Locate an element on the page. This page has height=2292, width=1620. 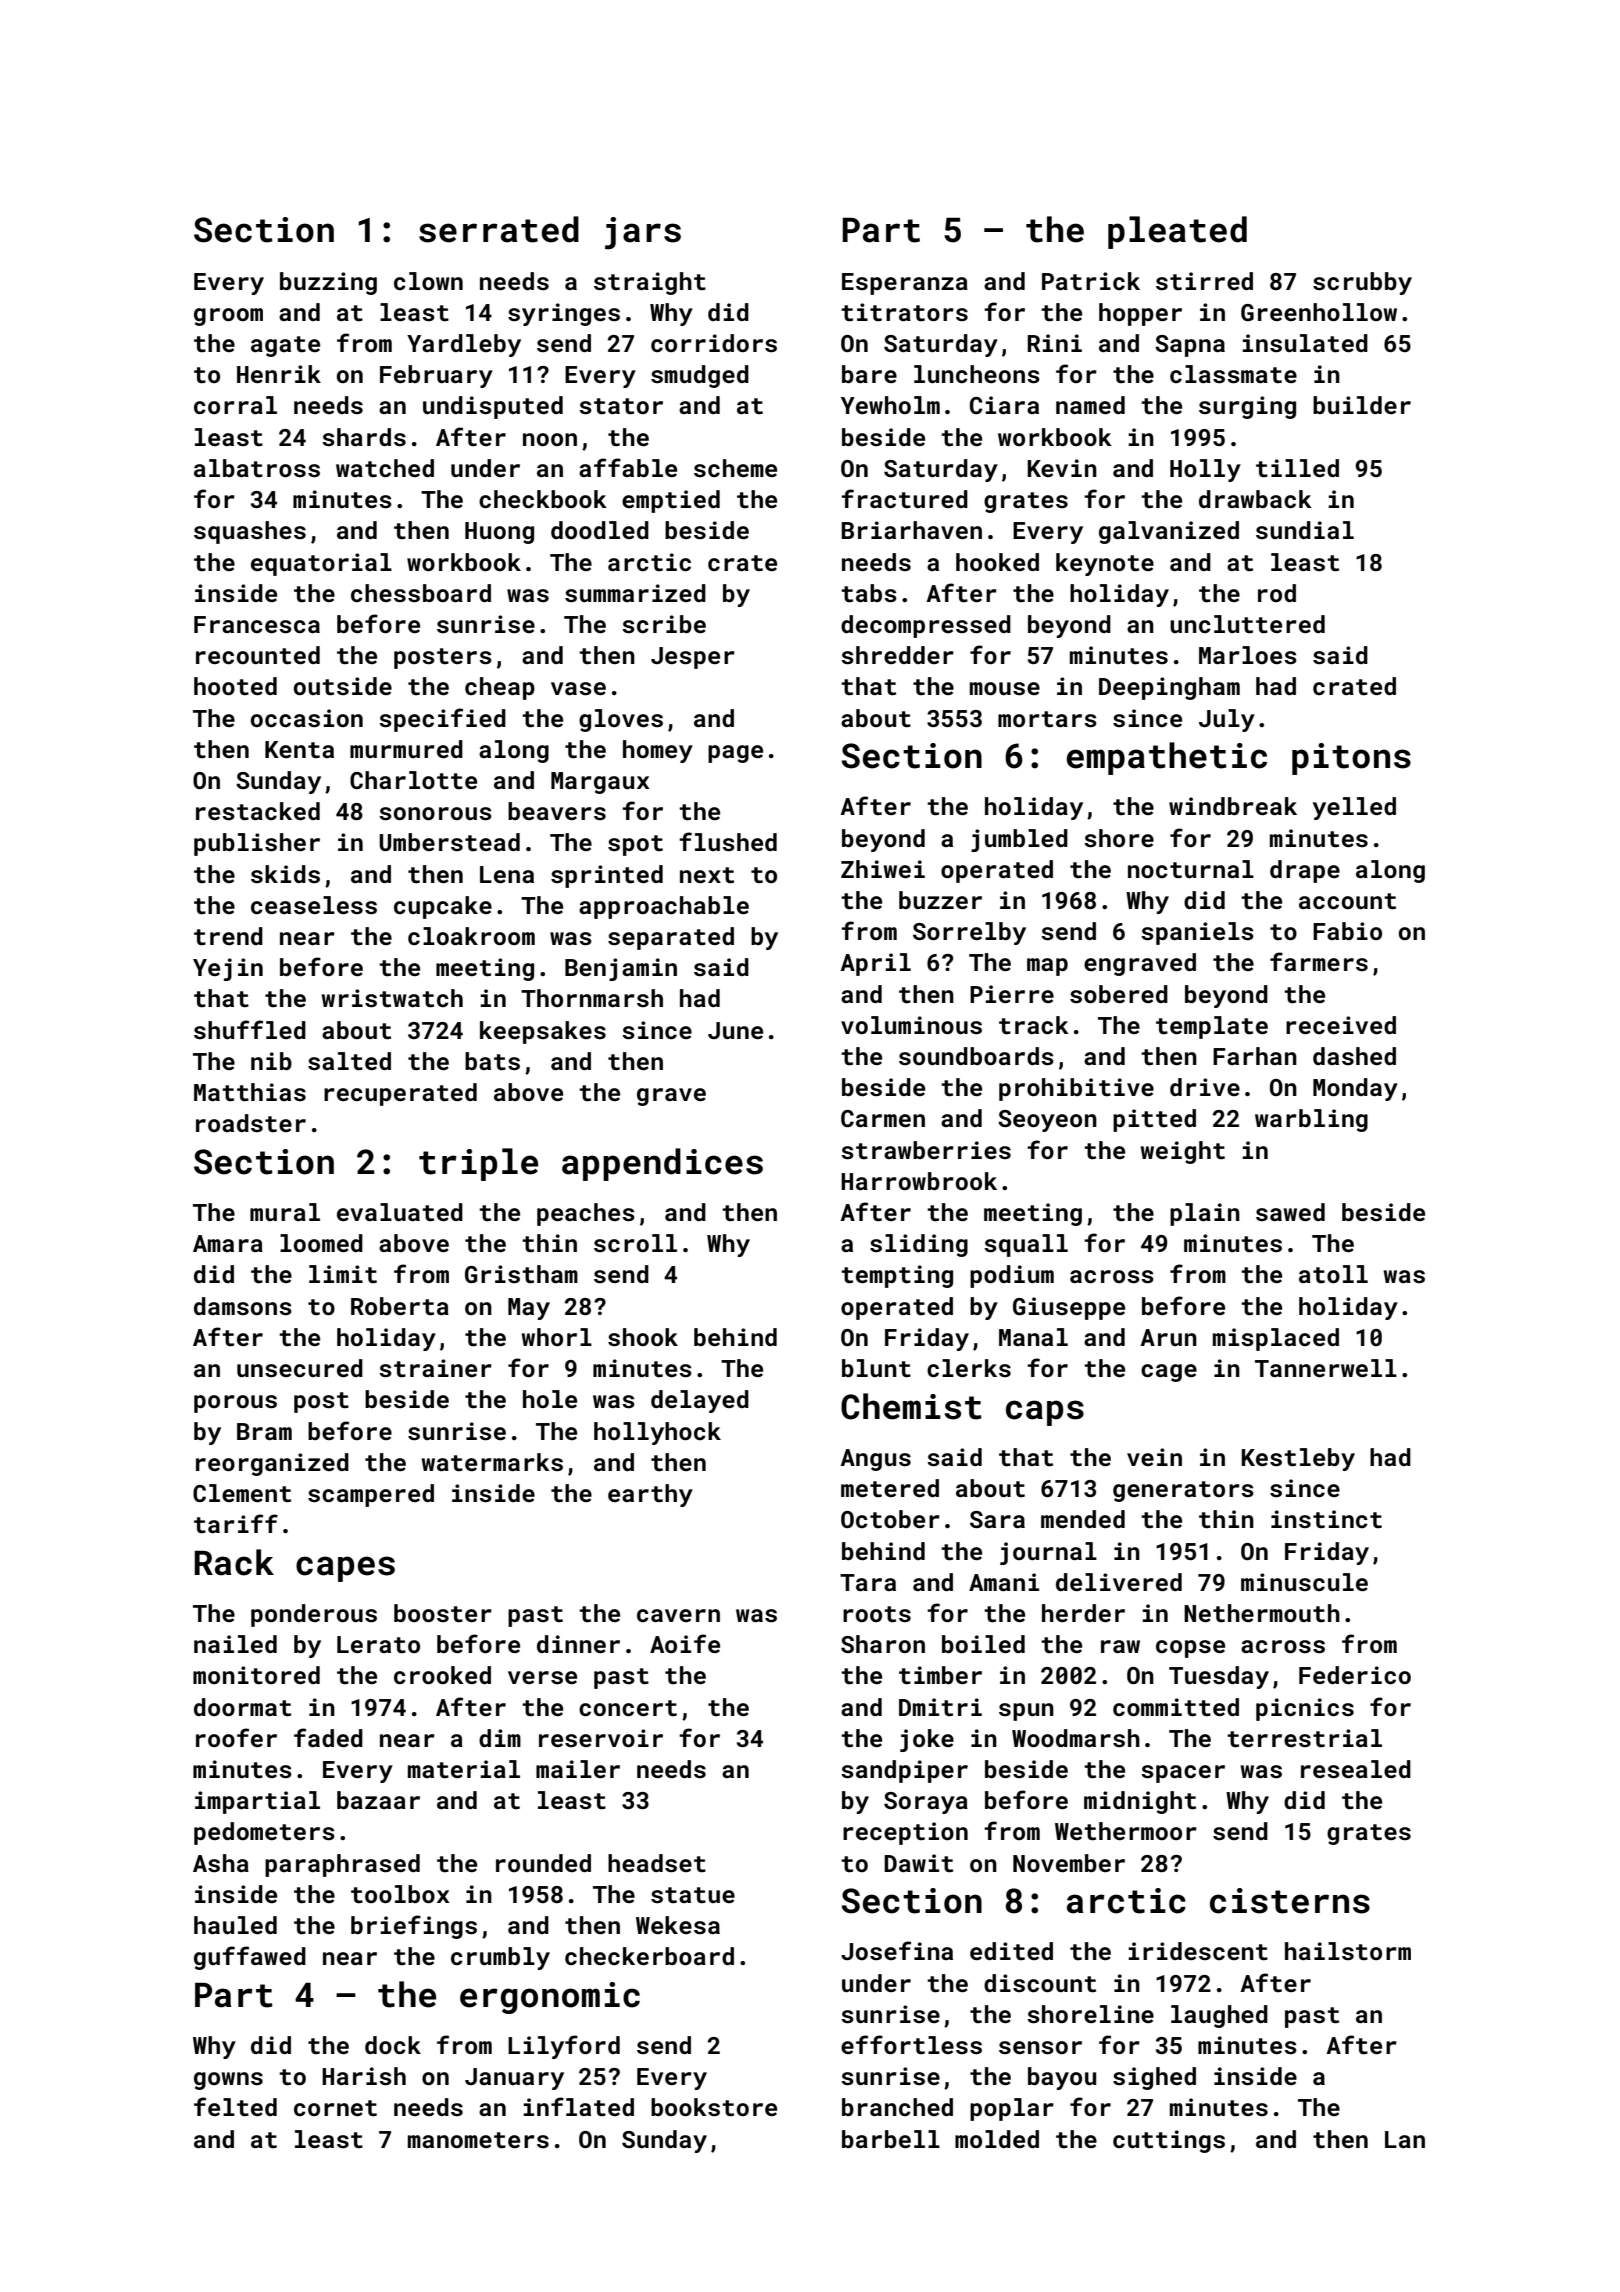
Clement is located at coordinates (242, 1493).
